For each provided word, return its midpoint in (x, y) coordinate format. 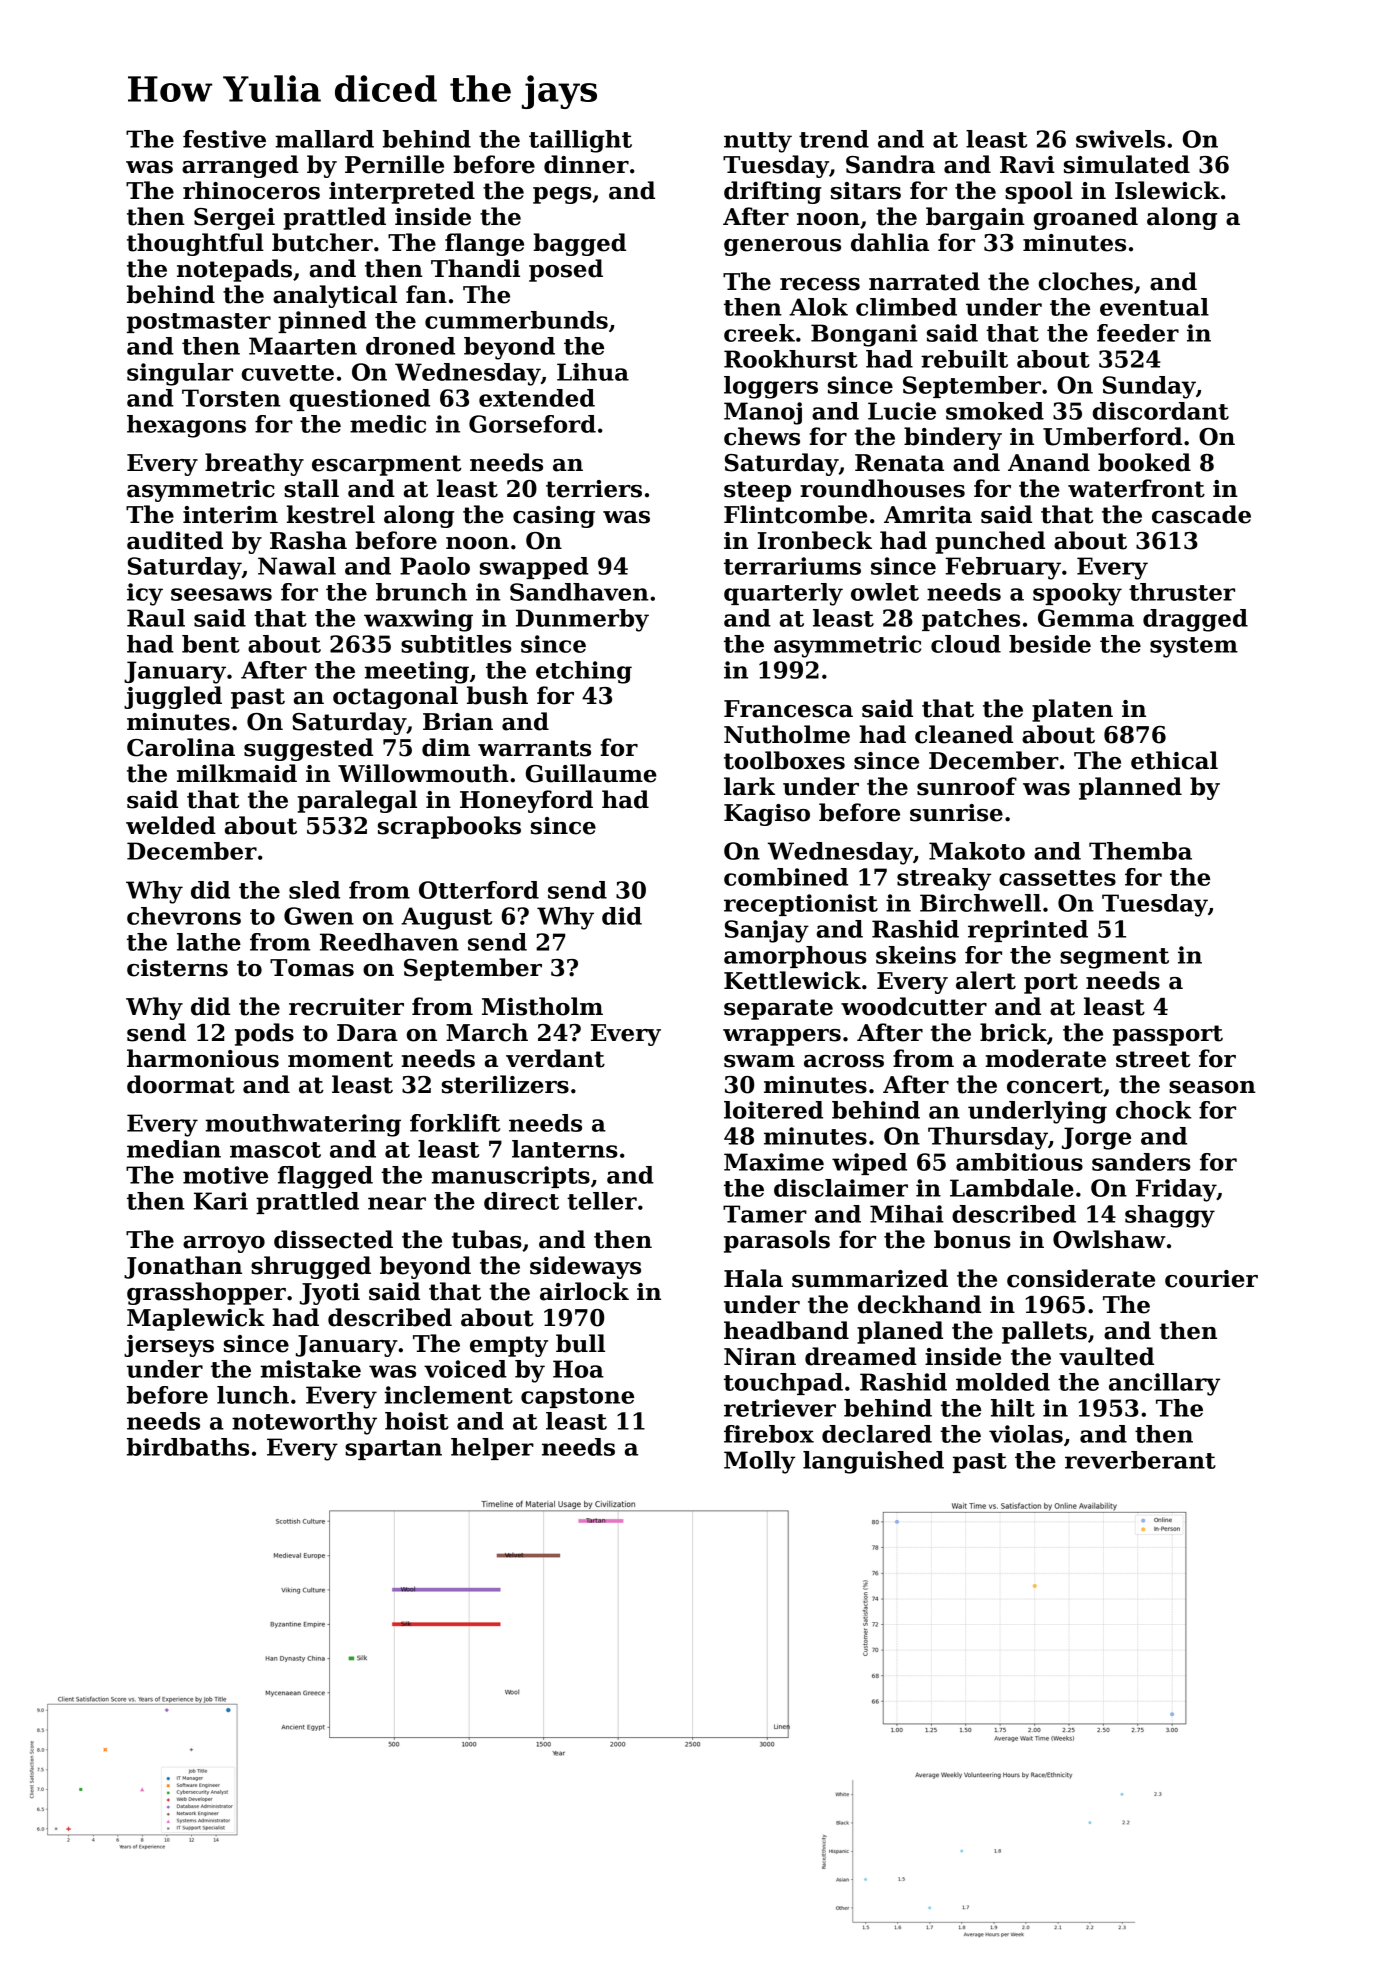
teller (602, 1201)
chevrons (184, 916)
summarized (870, 1278)
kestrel (331, 514)
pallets (1044, 1332)
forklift (455, 1123)
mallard (325, 139)
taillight (580, 141)
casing (554, 517)
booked (1144, 462)
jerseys (169, 1346)
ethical (1174, 760)
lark (749, 786)
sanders (1141, 1162)
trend (834, 139)
